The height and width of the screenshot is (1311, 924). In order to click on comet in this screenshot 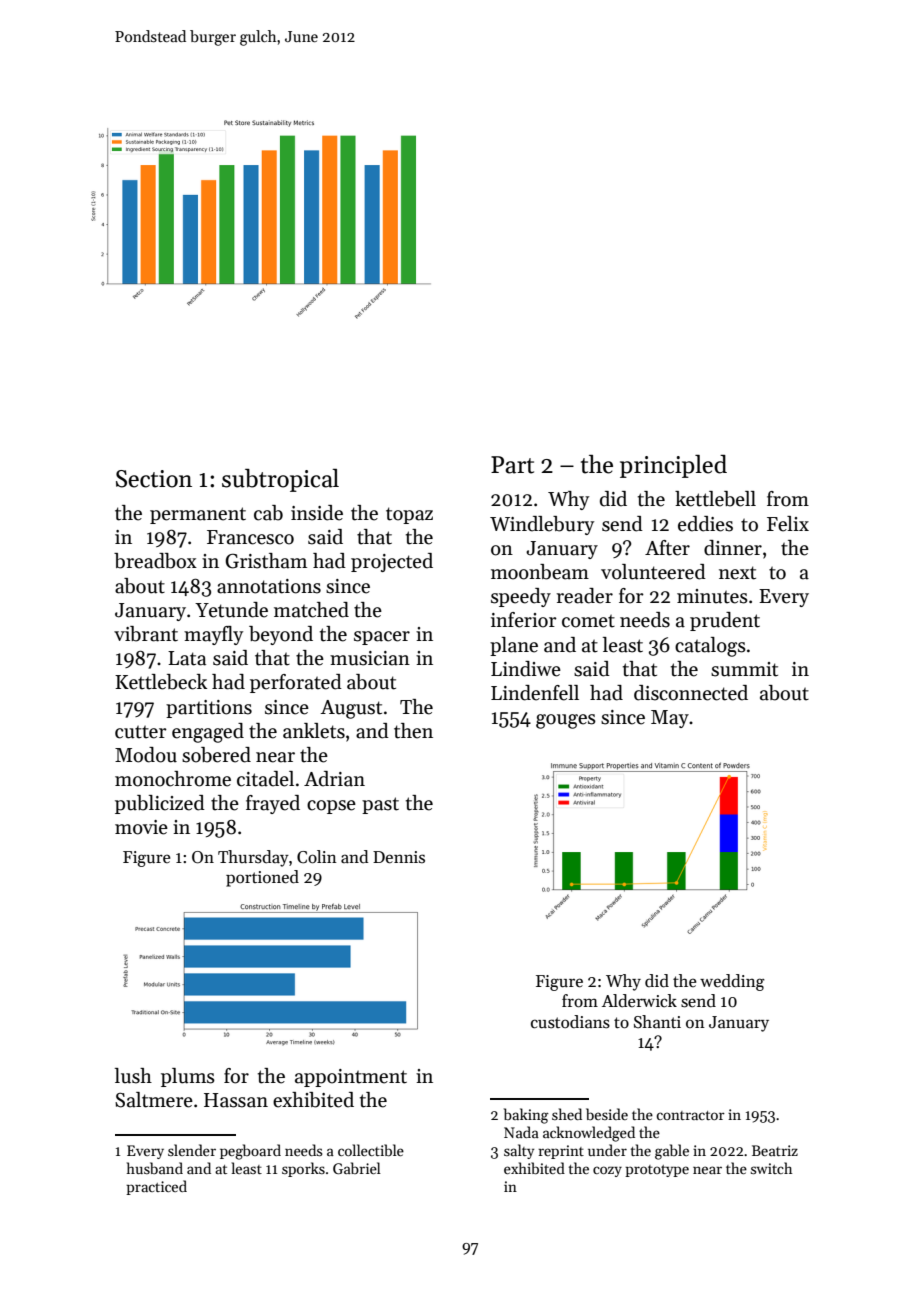, I will do `click(588, 621)`.
